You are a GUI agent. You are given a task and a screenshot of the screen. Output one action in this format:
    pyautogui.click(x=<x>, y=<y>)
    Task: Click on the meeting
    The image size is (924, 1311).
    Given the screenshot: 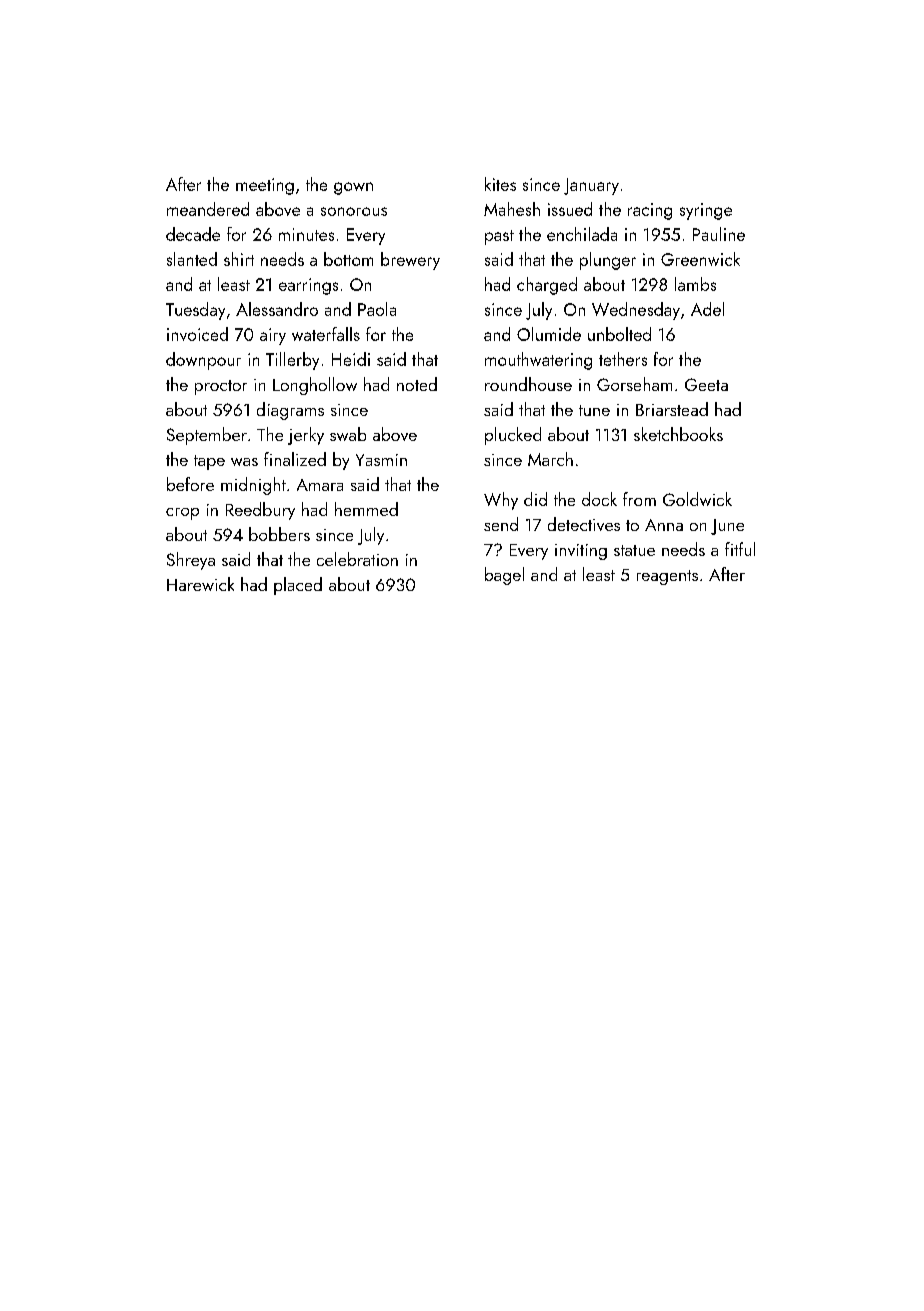 What is the action you would take?
    pyautogui.click(x=265, y=186)
